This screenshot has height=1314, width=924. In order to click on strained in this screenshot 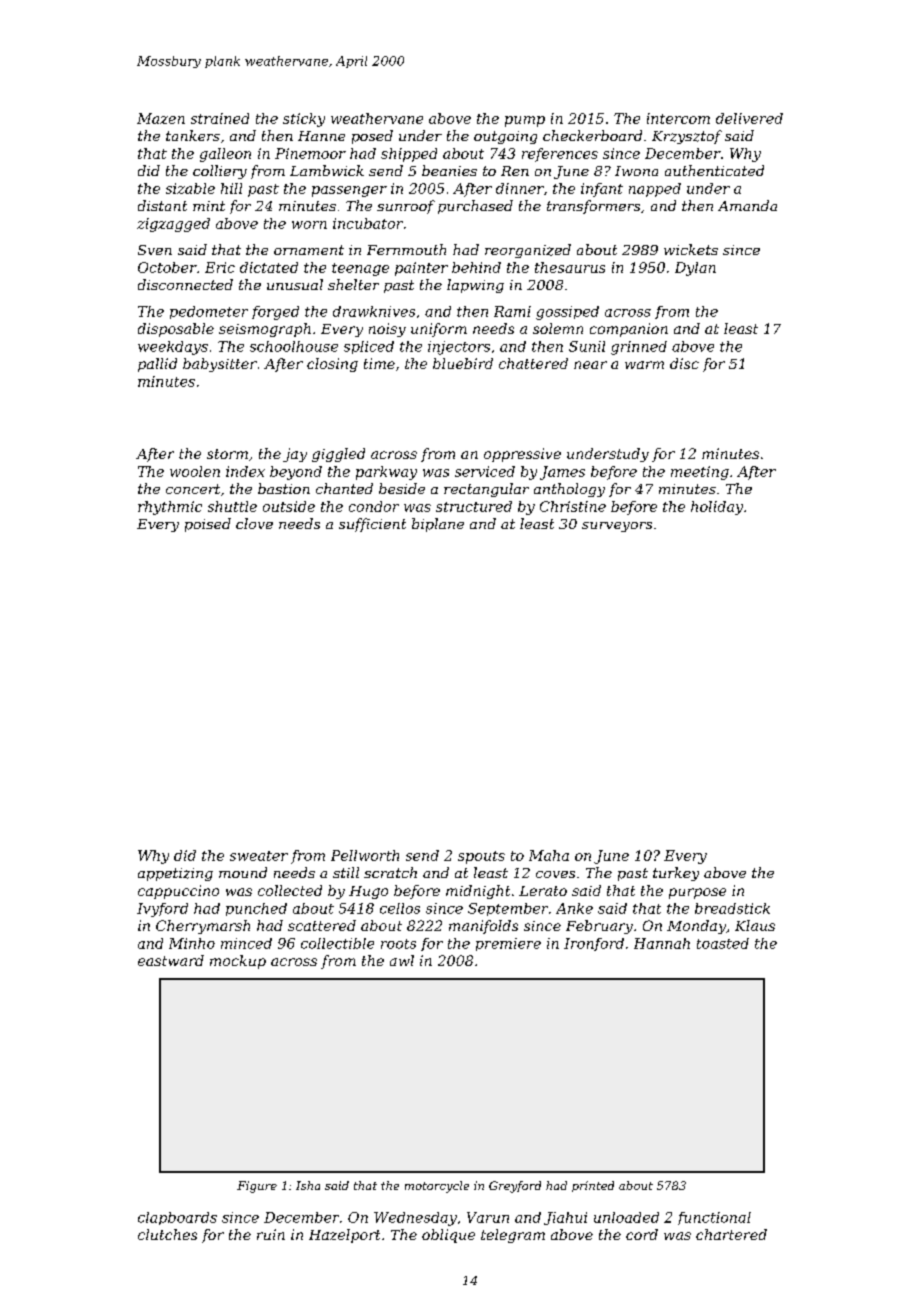, I will do `click(220, 118)`.
